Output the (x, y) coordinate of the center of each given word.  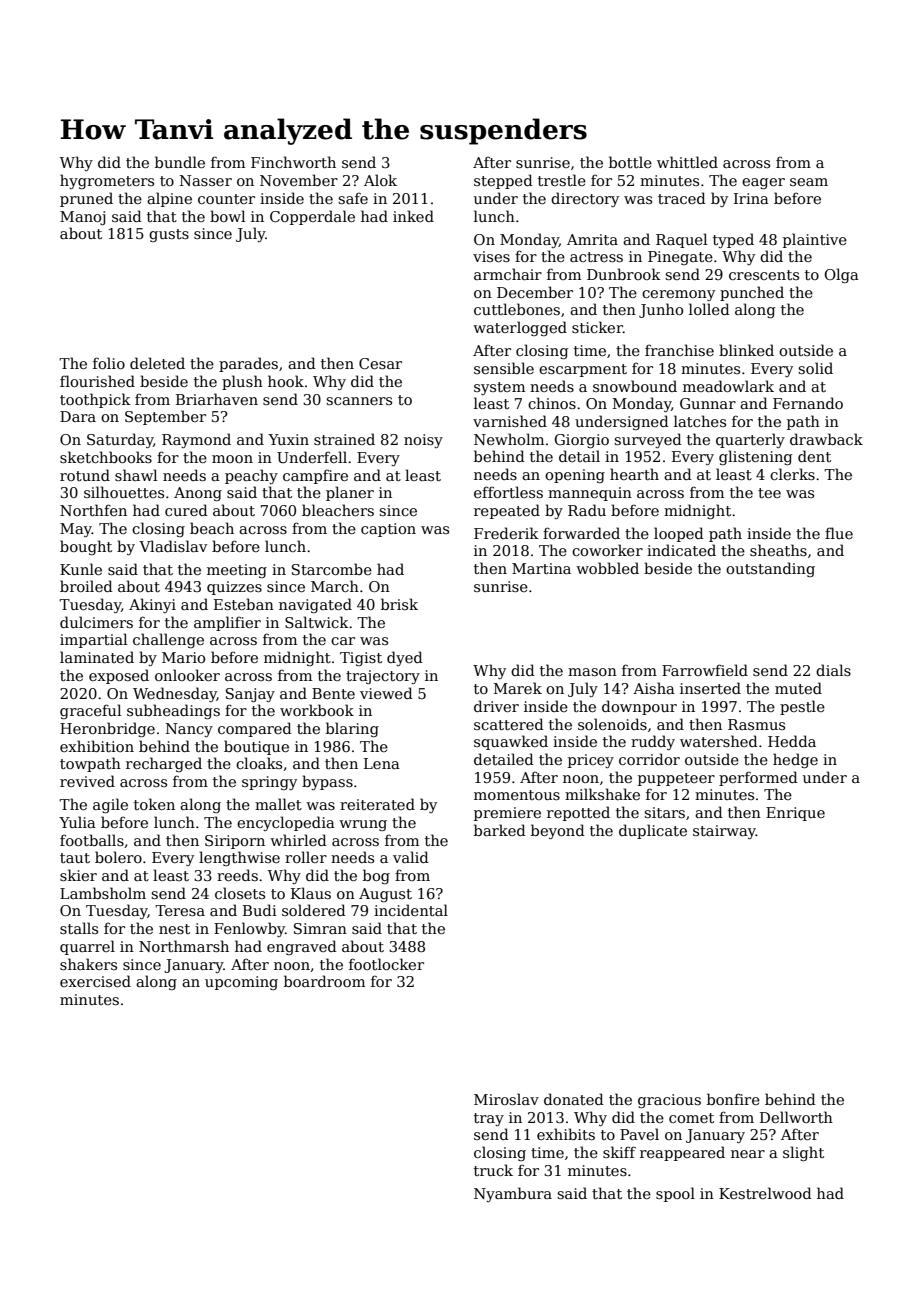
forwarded (581, 533)
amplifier (227, 623)
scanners (359, 401)
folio (109, 363)
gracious (669, 1101)
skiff (619, 1152)
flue (839, 533)
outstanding (770, 569)
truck (493, 1170)
